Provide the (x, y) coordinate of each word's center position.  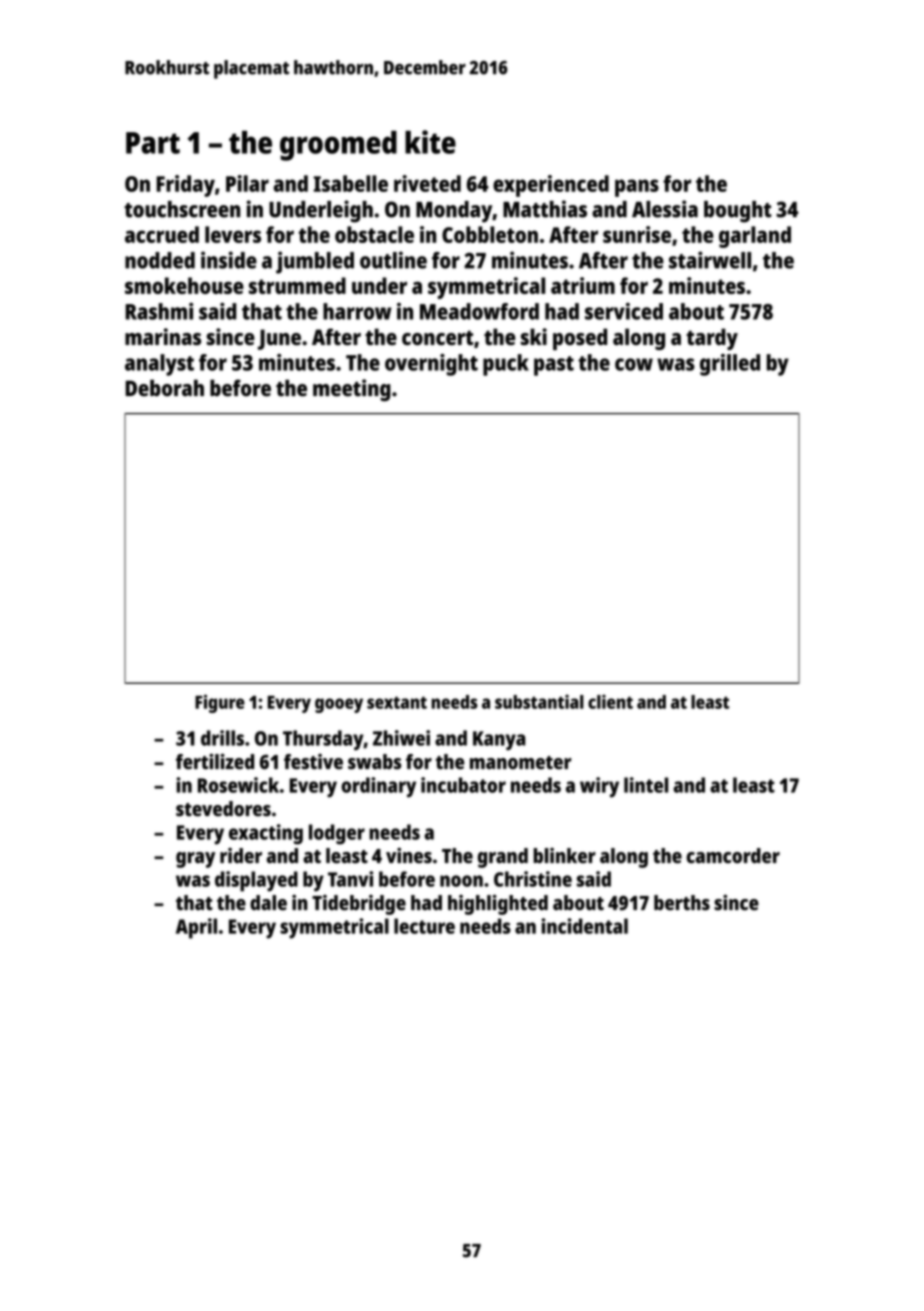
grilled (730, 365)
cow (634, 364)
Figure (220, 703)
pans (637, 188)
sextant (397, 702)
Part (153, 143)
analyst (159, 365)
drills (222, 738)
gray (195, 860)
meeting (352, 390)
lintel (646, 785)
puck (506, 365)
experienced (551, 186)
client (610, 701)
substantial (539, 701)
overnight (431, 365)
